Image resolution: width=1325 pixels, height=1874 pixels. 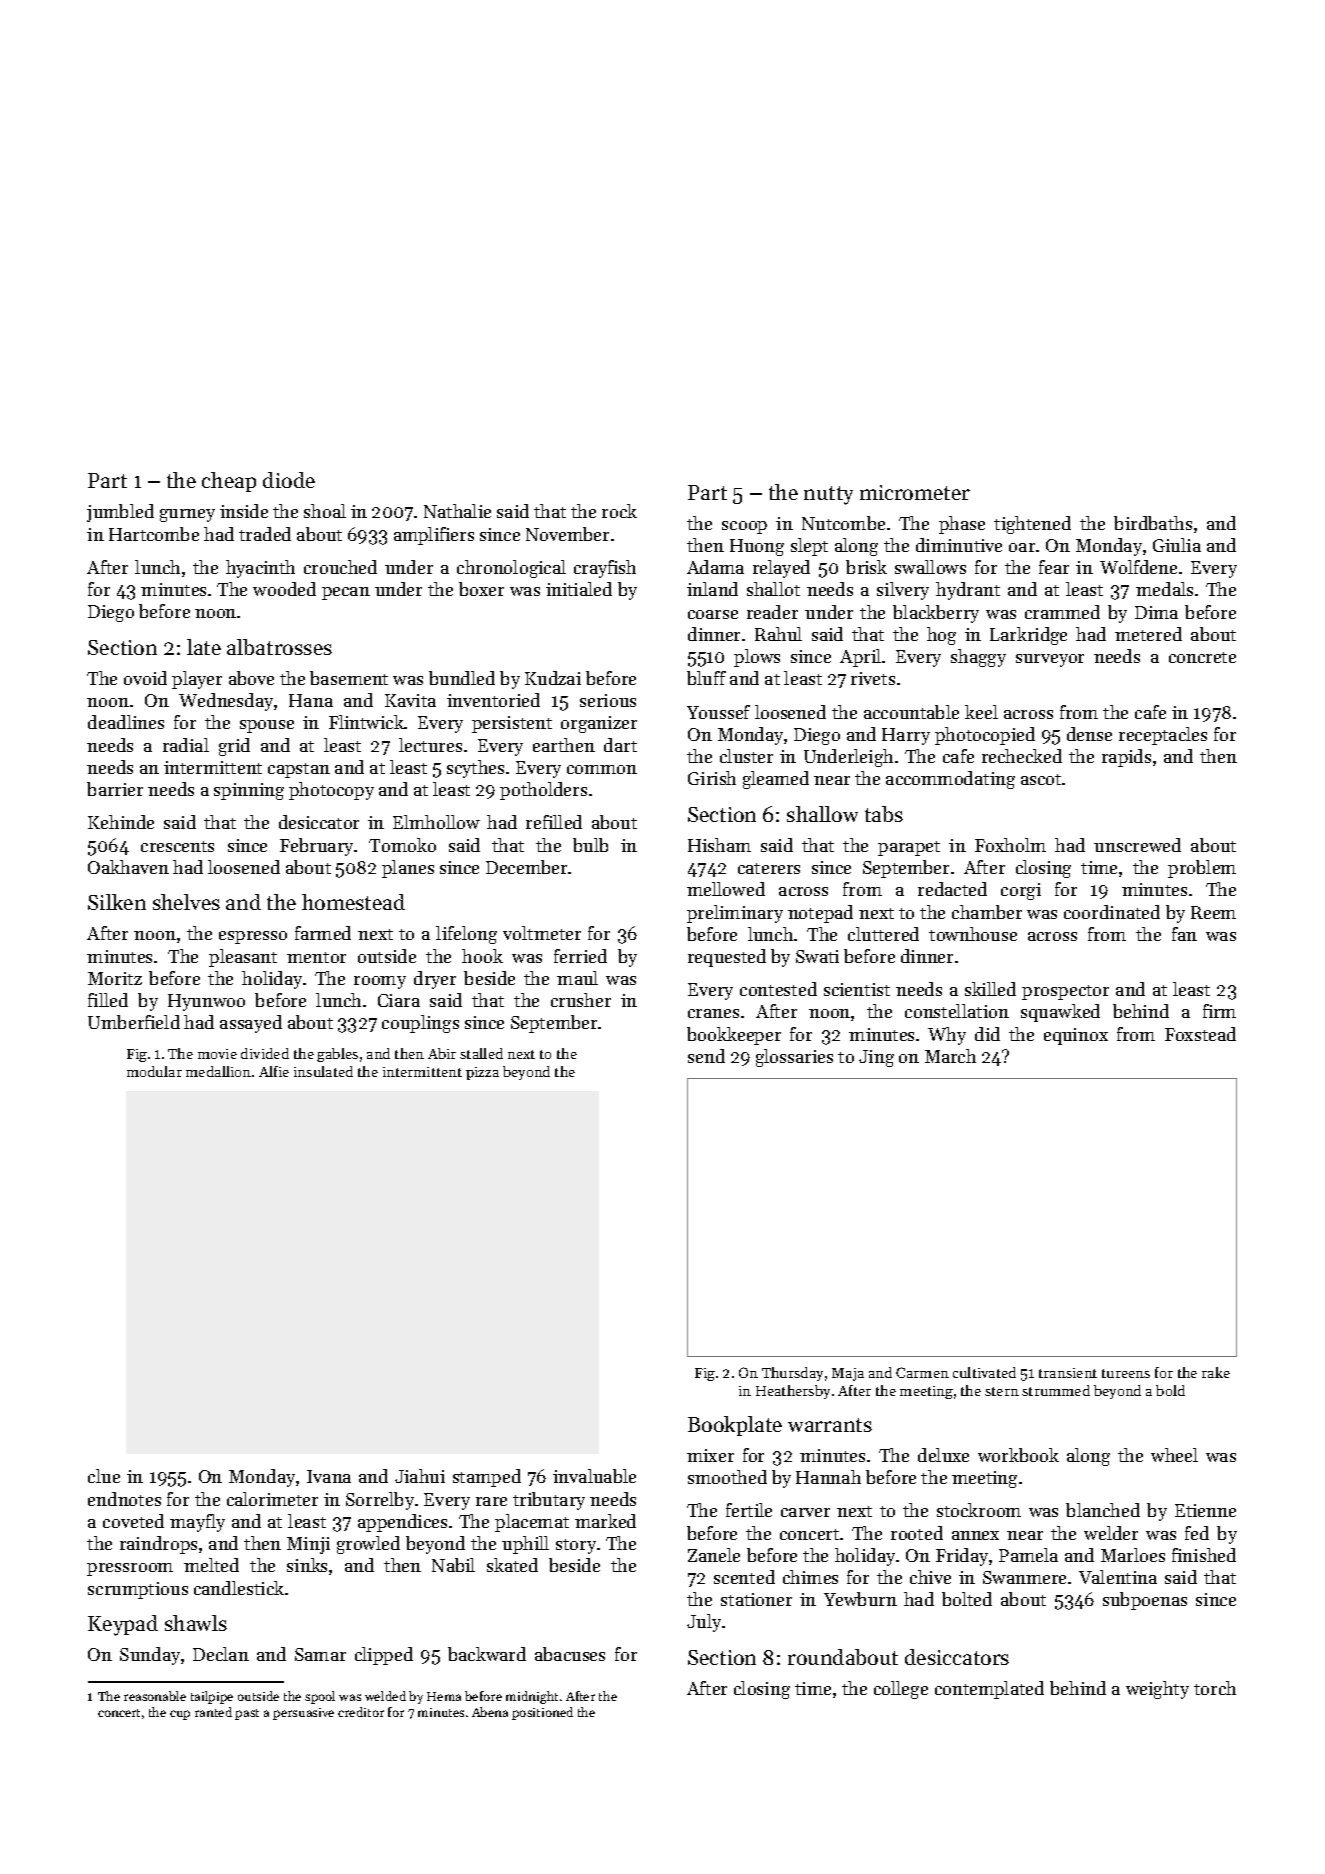 I want to click on pizza, so click(x=482, y=1073).
